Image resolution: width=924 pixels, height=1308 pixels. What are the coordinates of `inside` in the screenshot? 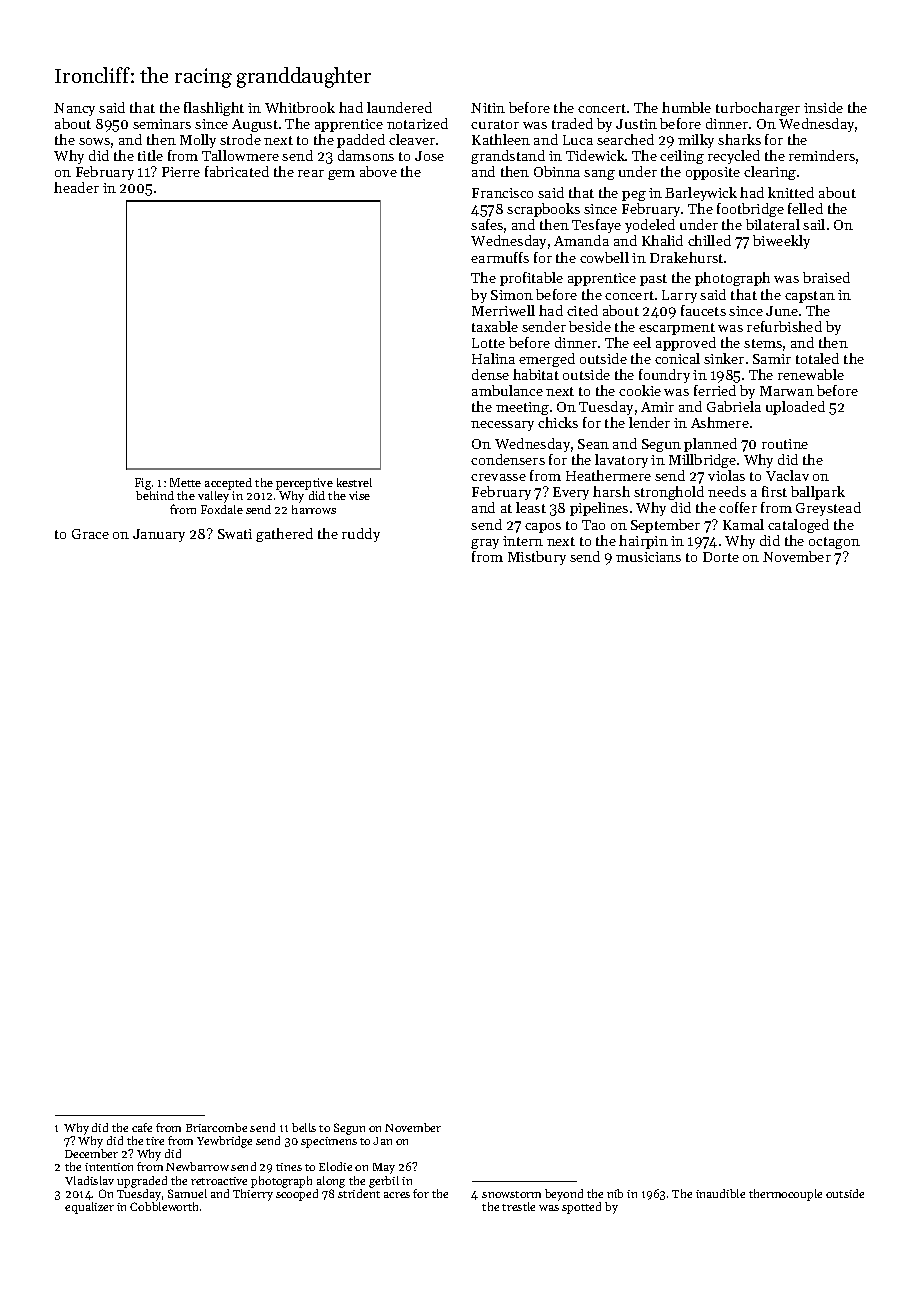 It's located at (823, 107).
